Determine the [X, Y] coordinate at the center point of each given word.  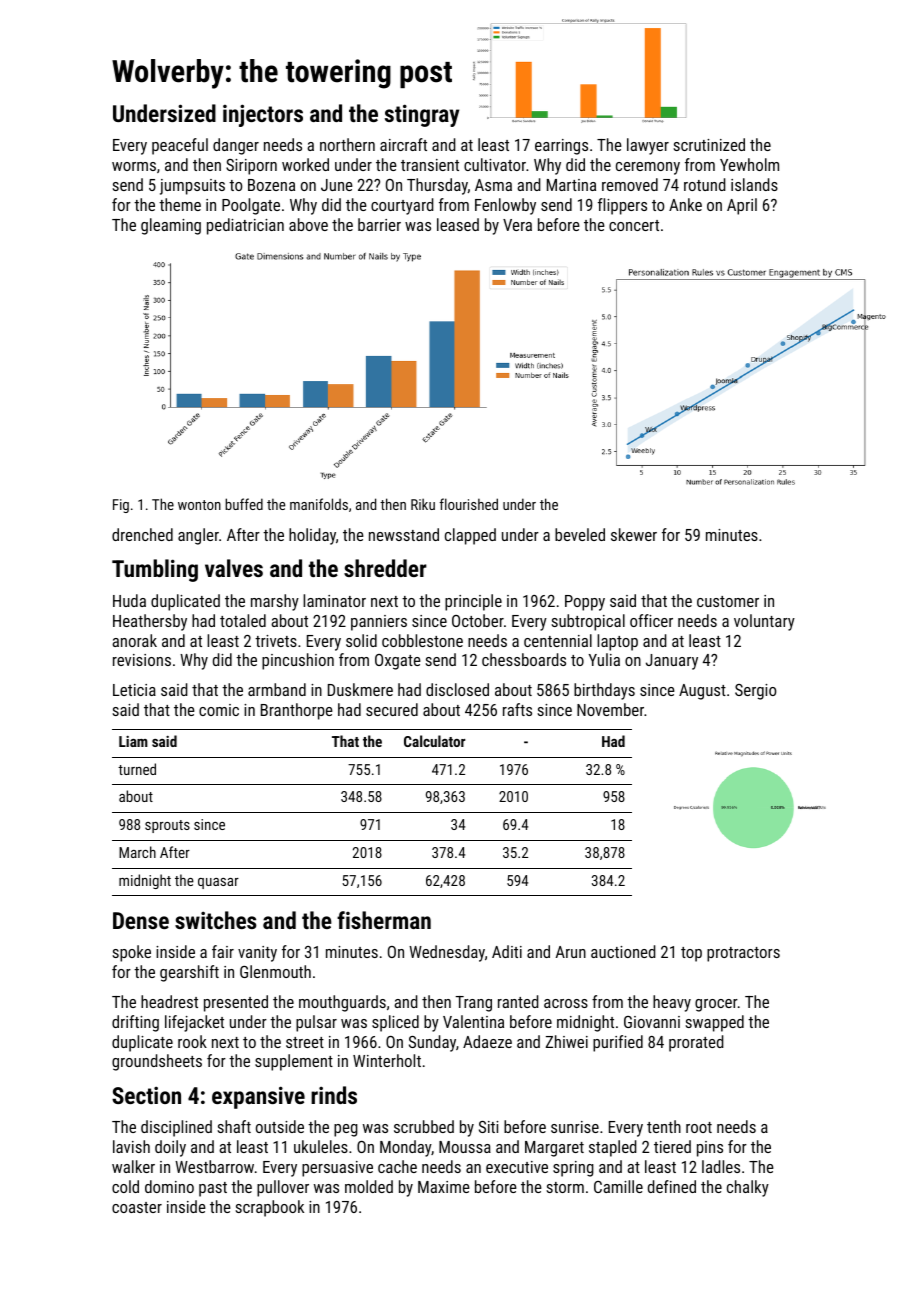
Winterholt [387, 1060]
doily [170, 1148]
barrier [379, 224]
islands [754, 184]
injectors [263, 115]
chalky [748, 1188]
